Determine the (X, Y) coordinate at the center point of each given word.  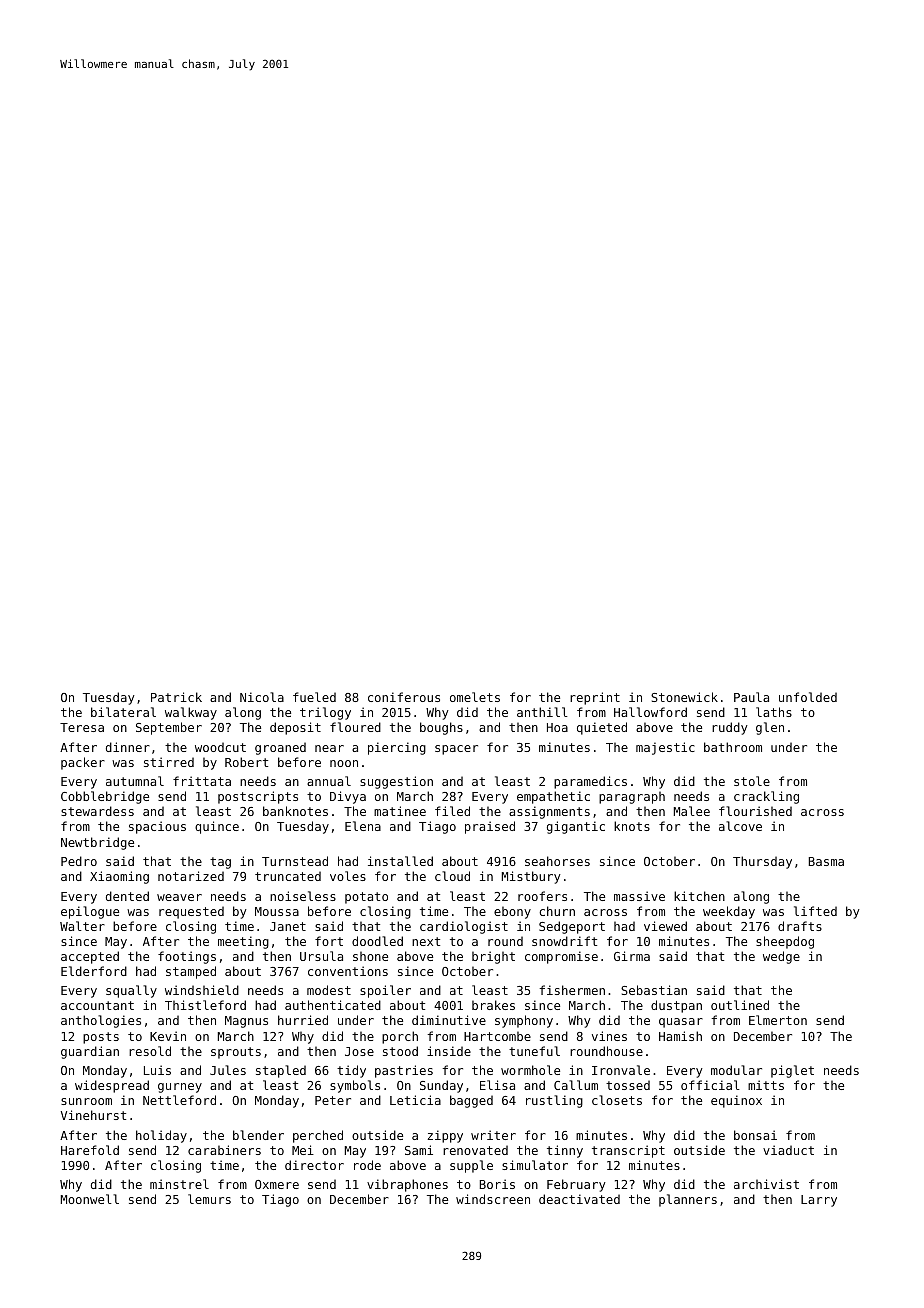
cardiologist (464, 927)
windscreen (493, 1199)
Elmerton (778, 1020)
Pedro (79, 861)
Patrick (176, 697)
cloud (452, 876)
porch (400, 1037)
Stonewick (684, 697)
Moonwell (90, 1199)
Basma (826, 861)
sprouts (236, 1053)
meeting (243, 942)
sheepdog (785, 942)
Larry (819, 1201)
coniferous (404, 697)
